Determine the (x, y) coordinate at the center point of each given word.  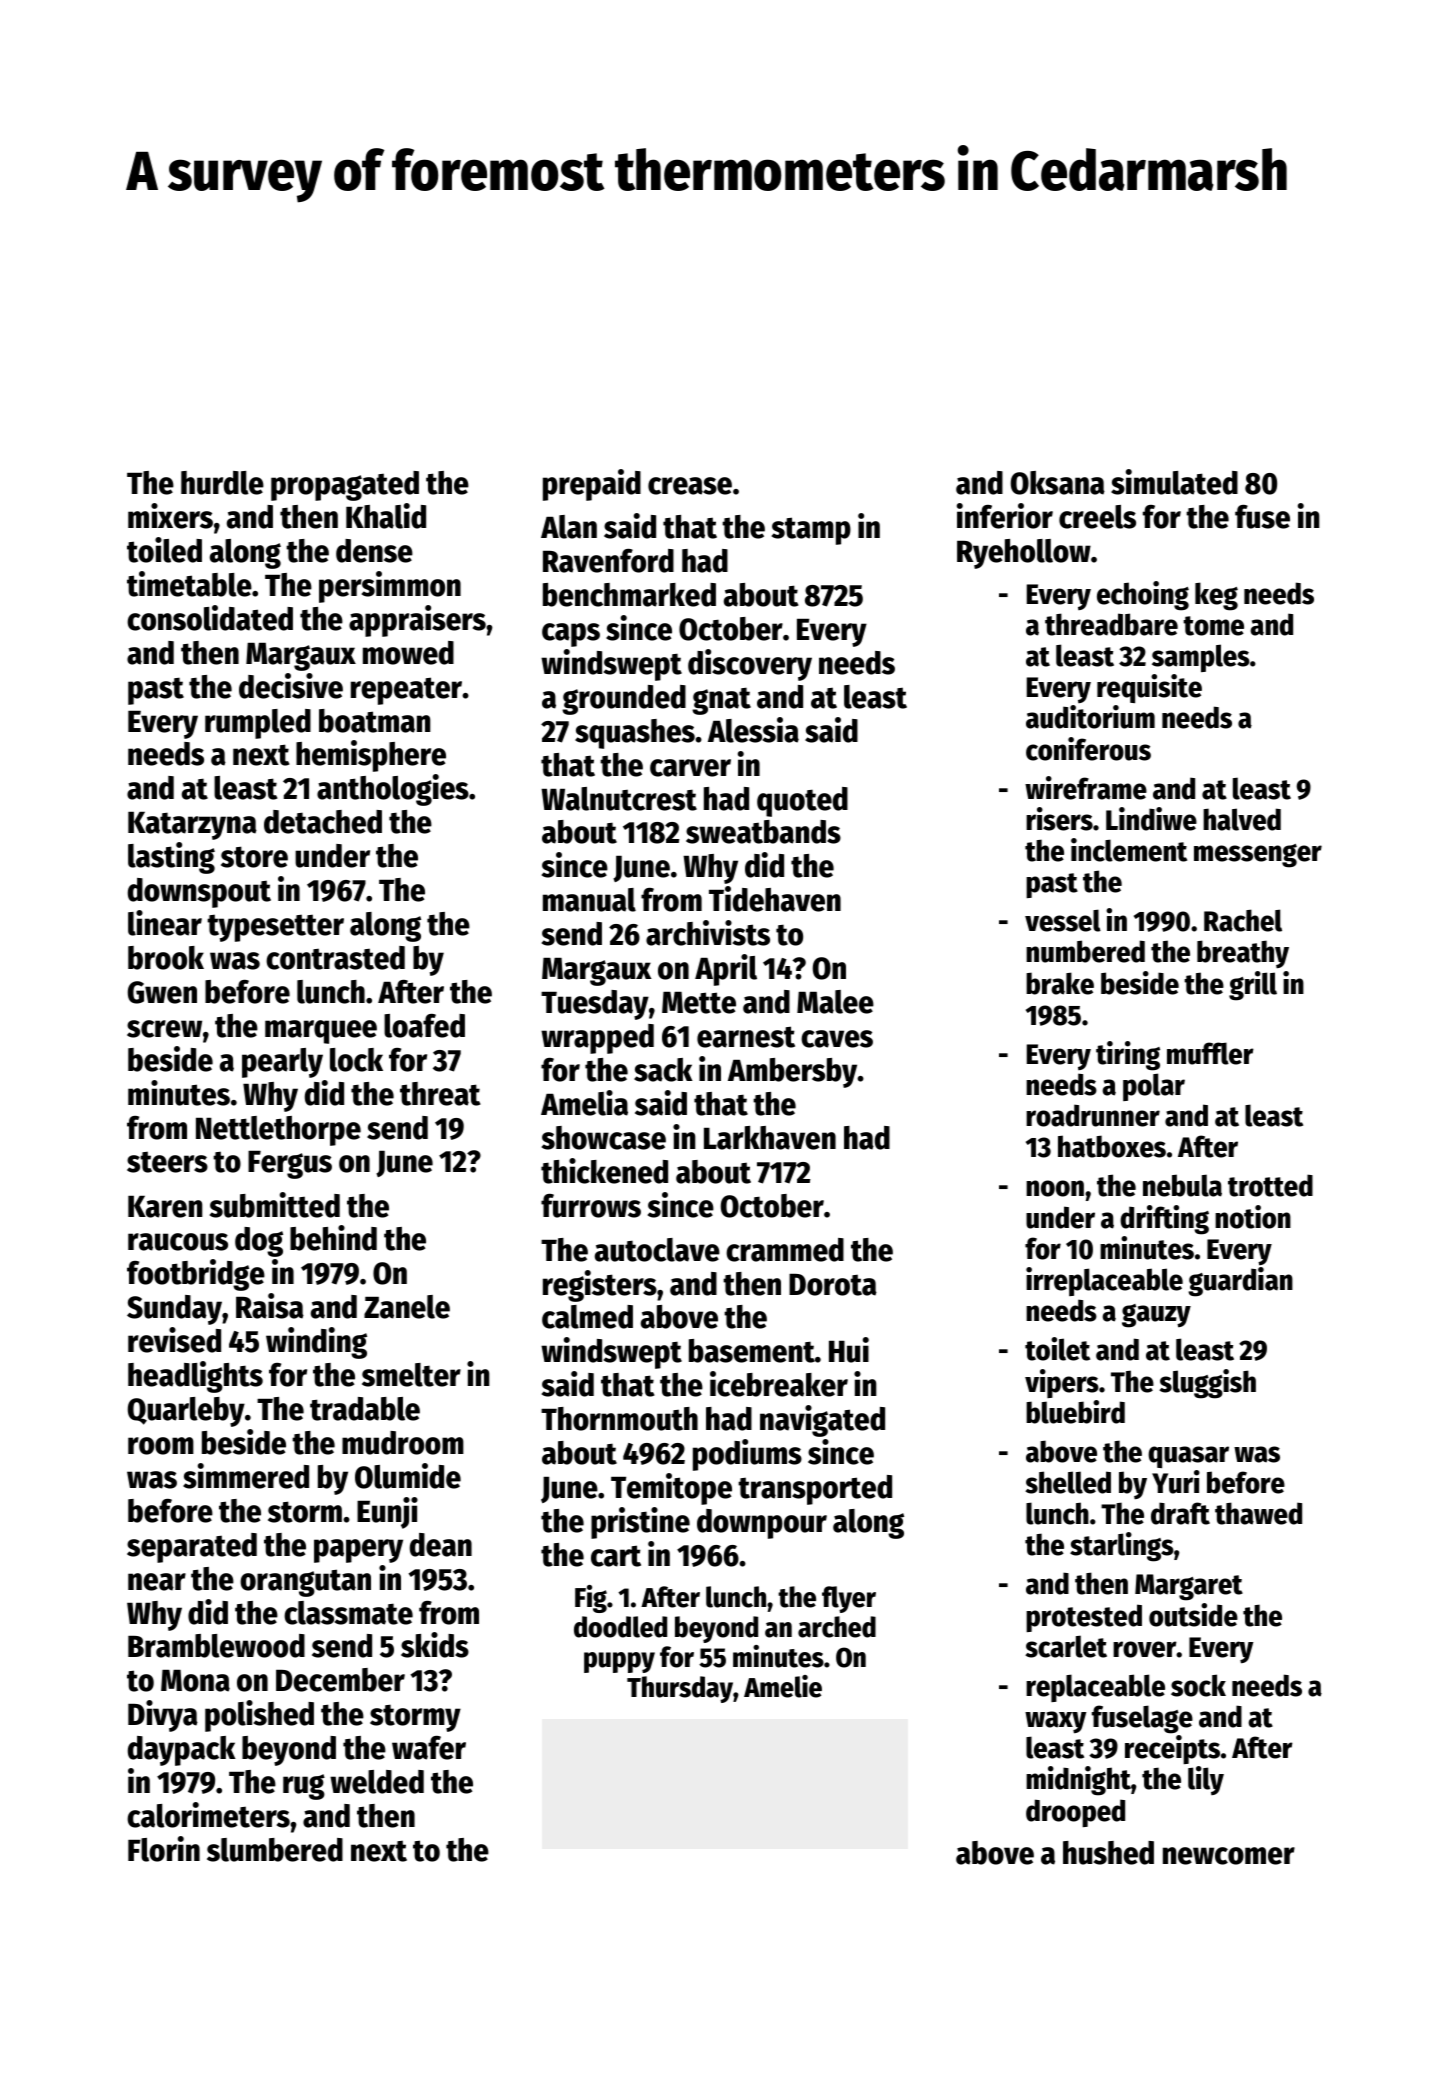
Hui (849, 1350)
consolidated (210, 618)
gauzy (1156, 1316)
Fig (591, 1599)
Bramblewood (216, 1646)
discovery (750, 665)
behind (333, 1238)
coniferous (1088, 749)
